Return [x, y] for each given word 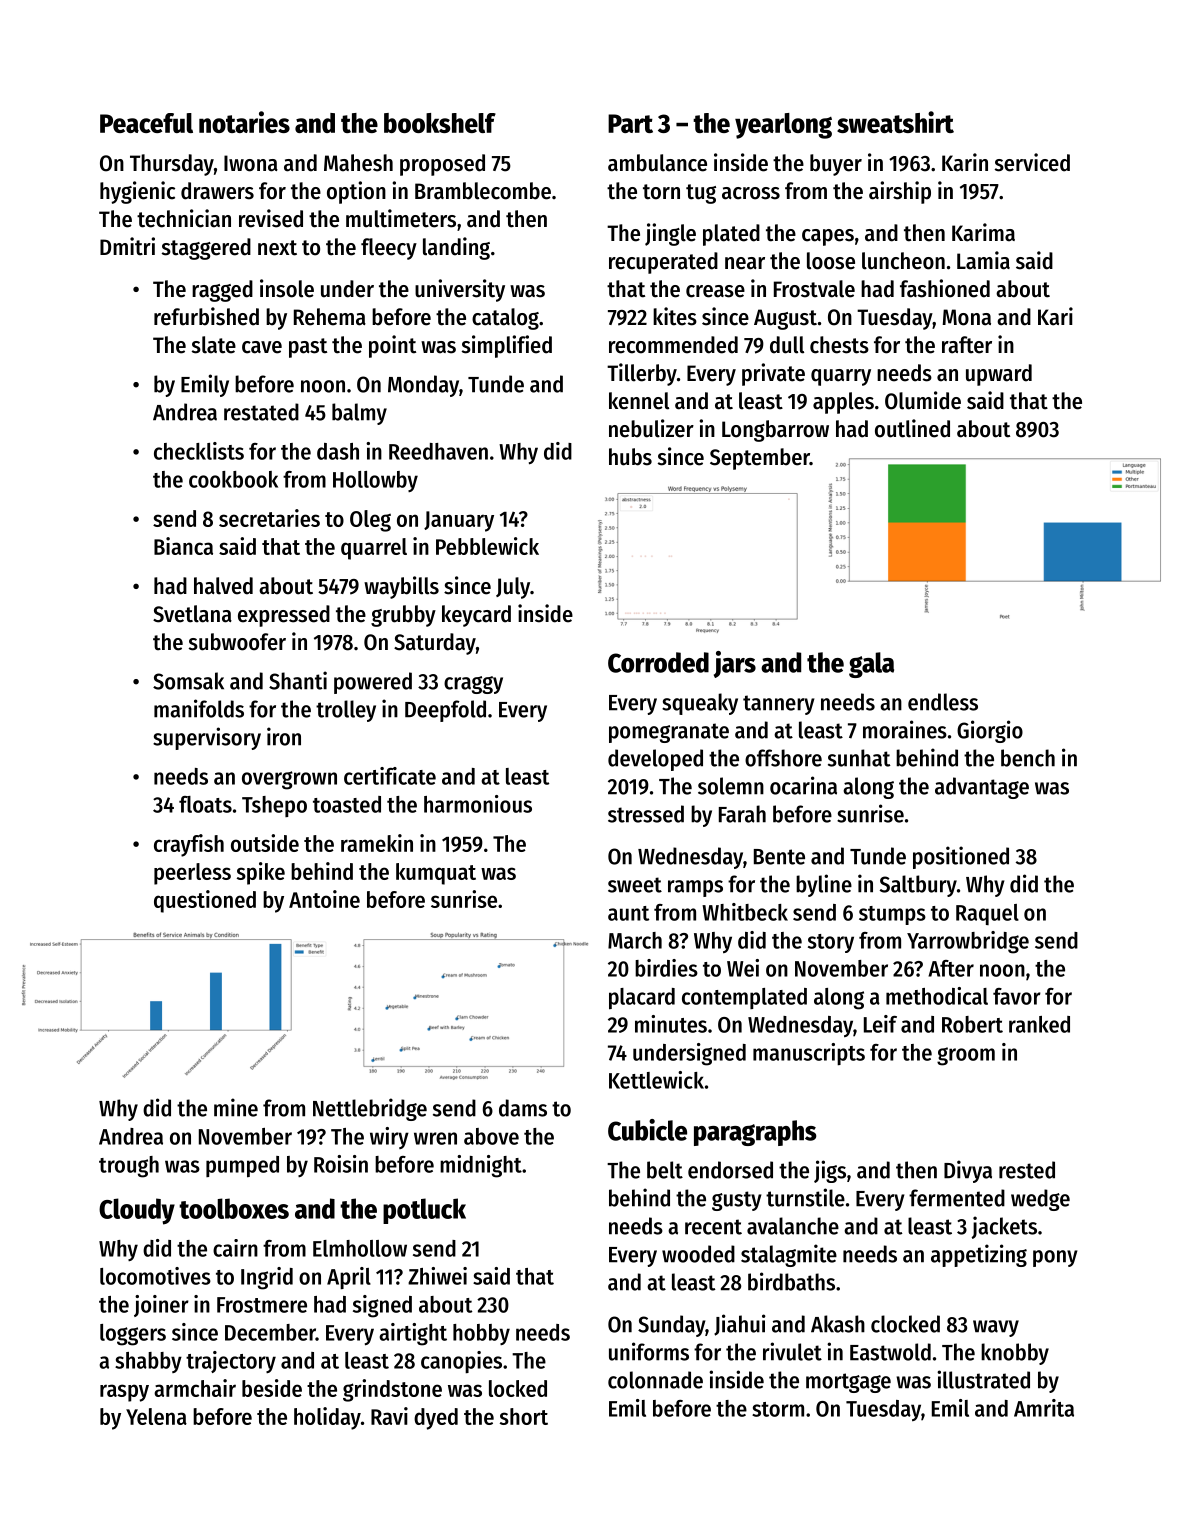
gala [871, 665]
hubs [630, 457]
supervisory [207, 738]
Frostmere [262, 1305]
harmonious [478, 804]
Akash [838, 1324]
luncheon [903, 261]
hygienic [137, 192]
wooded [698, 1254]
